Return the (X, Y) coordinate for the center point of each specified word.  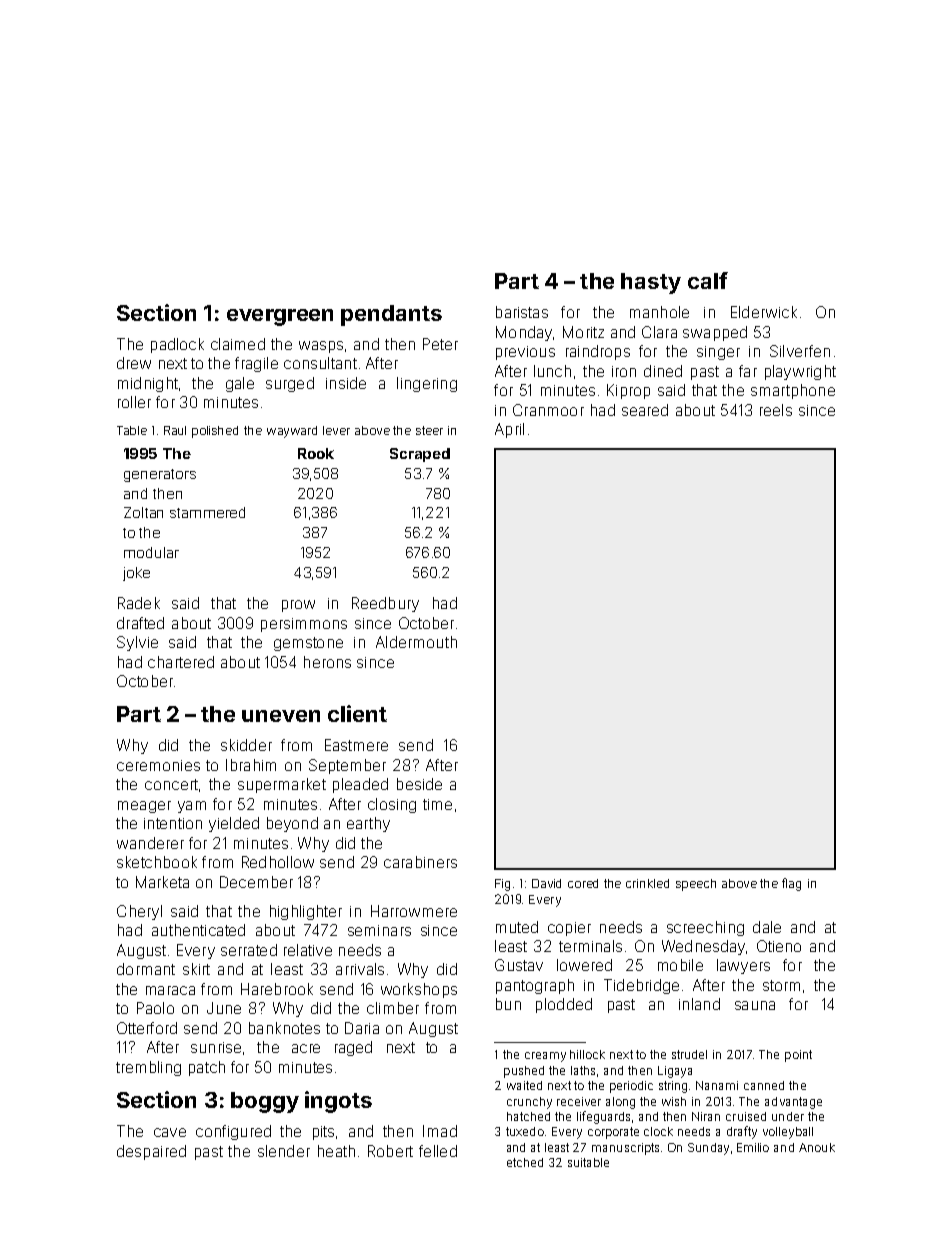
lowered (584, 965)
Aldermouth (416, 642)
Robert (390, 1151)
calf (708, 280)
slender (284, 1151)
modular (151, 552)
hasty (651, 283)
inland (699, 1004)
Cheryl (139, 912)
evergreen (280, 317)
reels (776, 410)
